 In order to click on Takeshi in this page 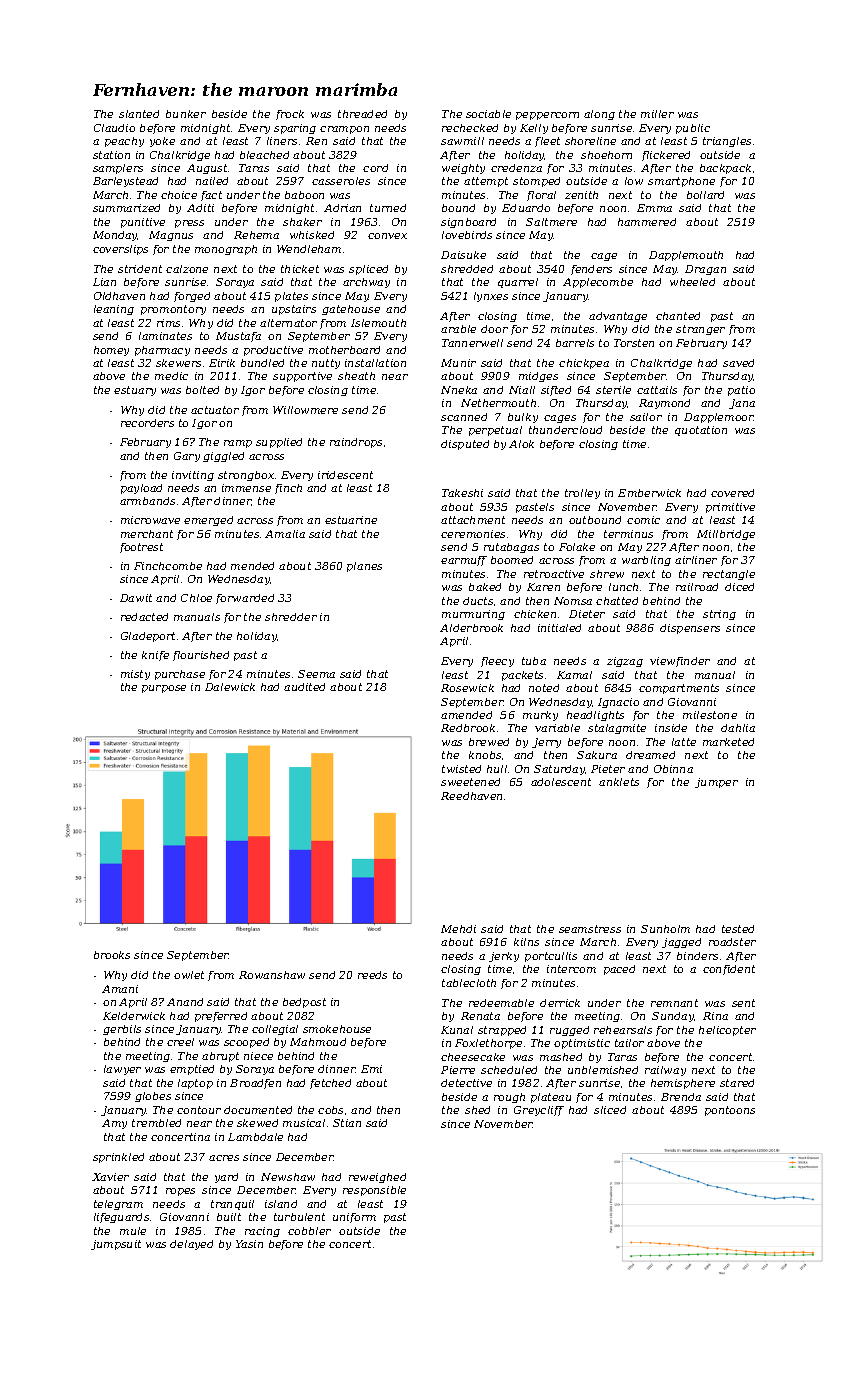, I will do `click(462, 493)`.
